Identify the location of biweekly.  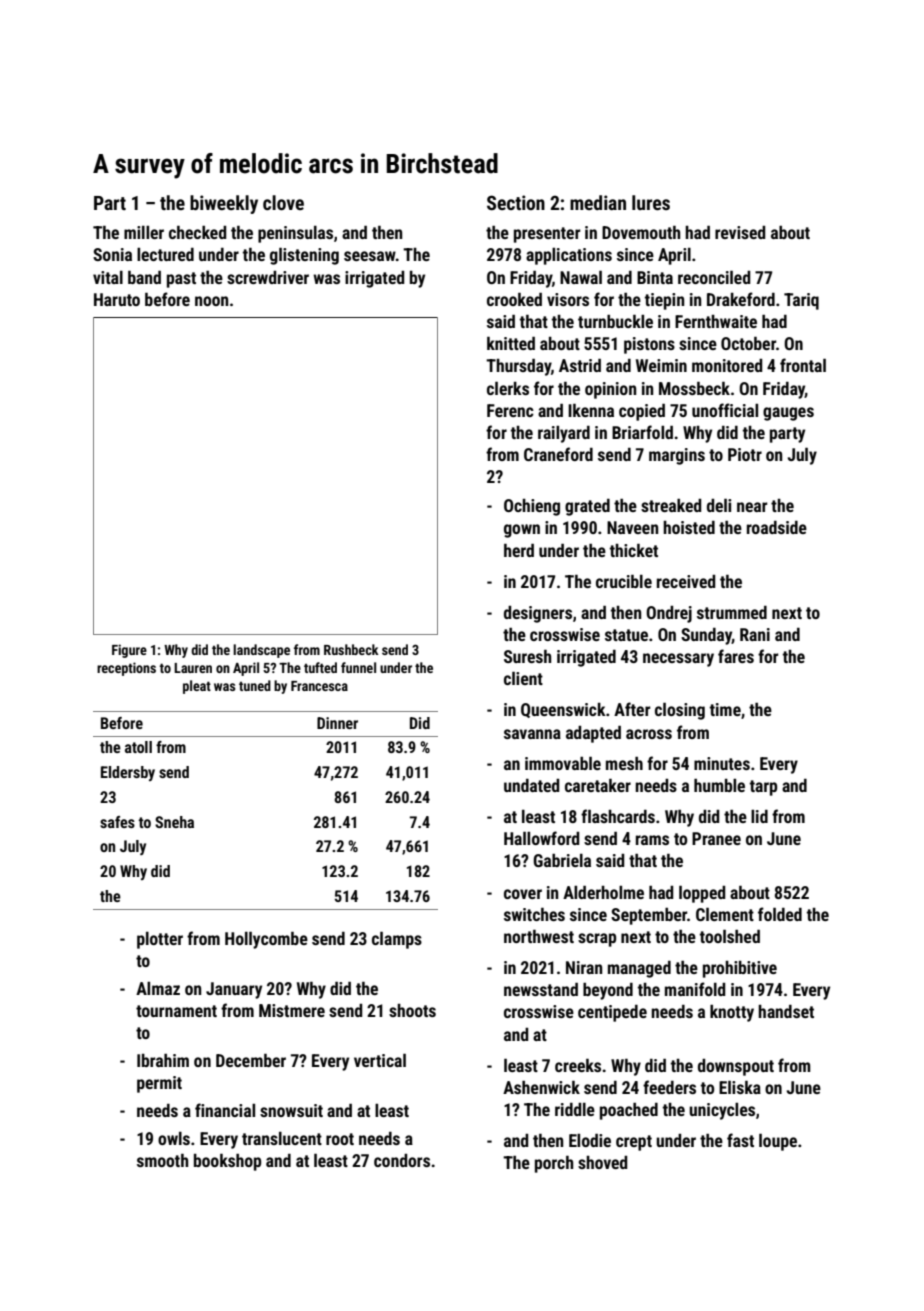
(224, 204).
